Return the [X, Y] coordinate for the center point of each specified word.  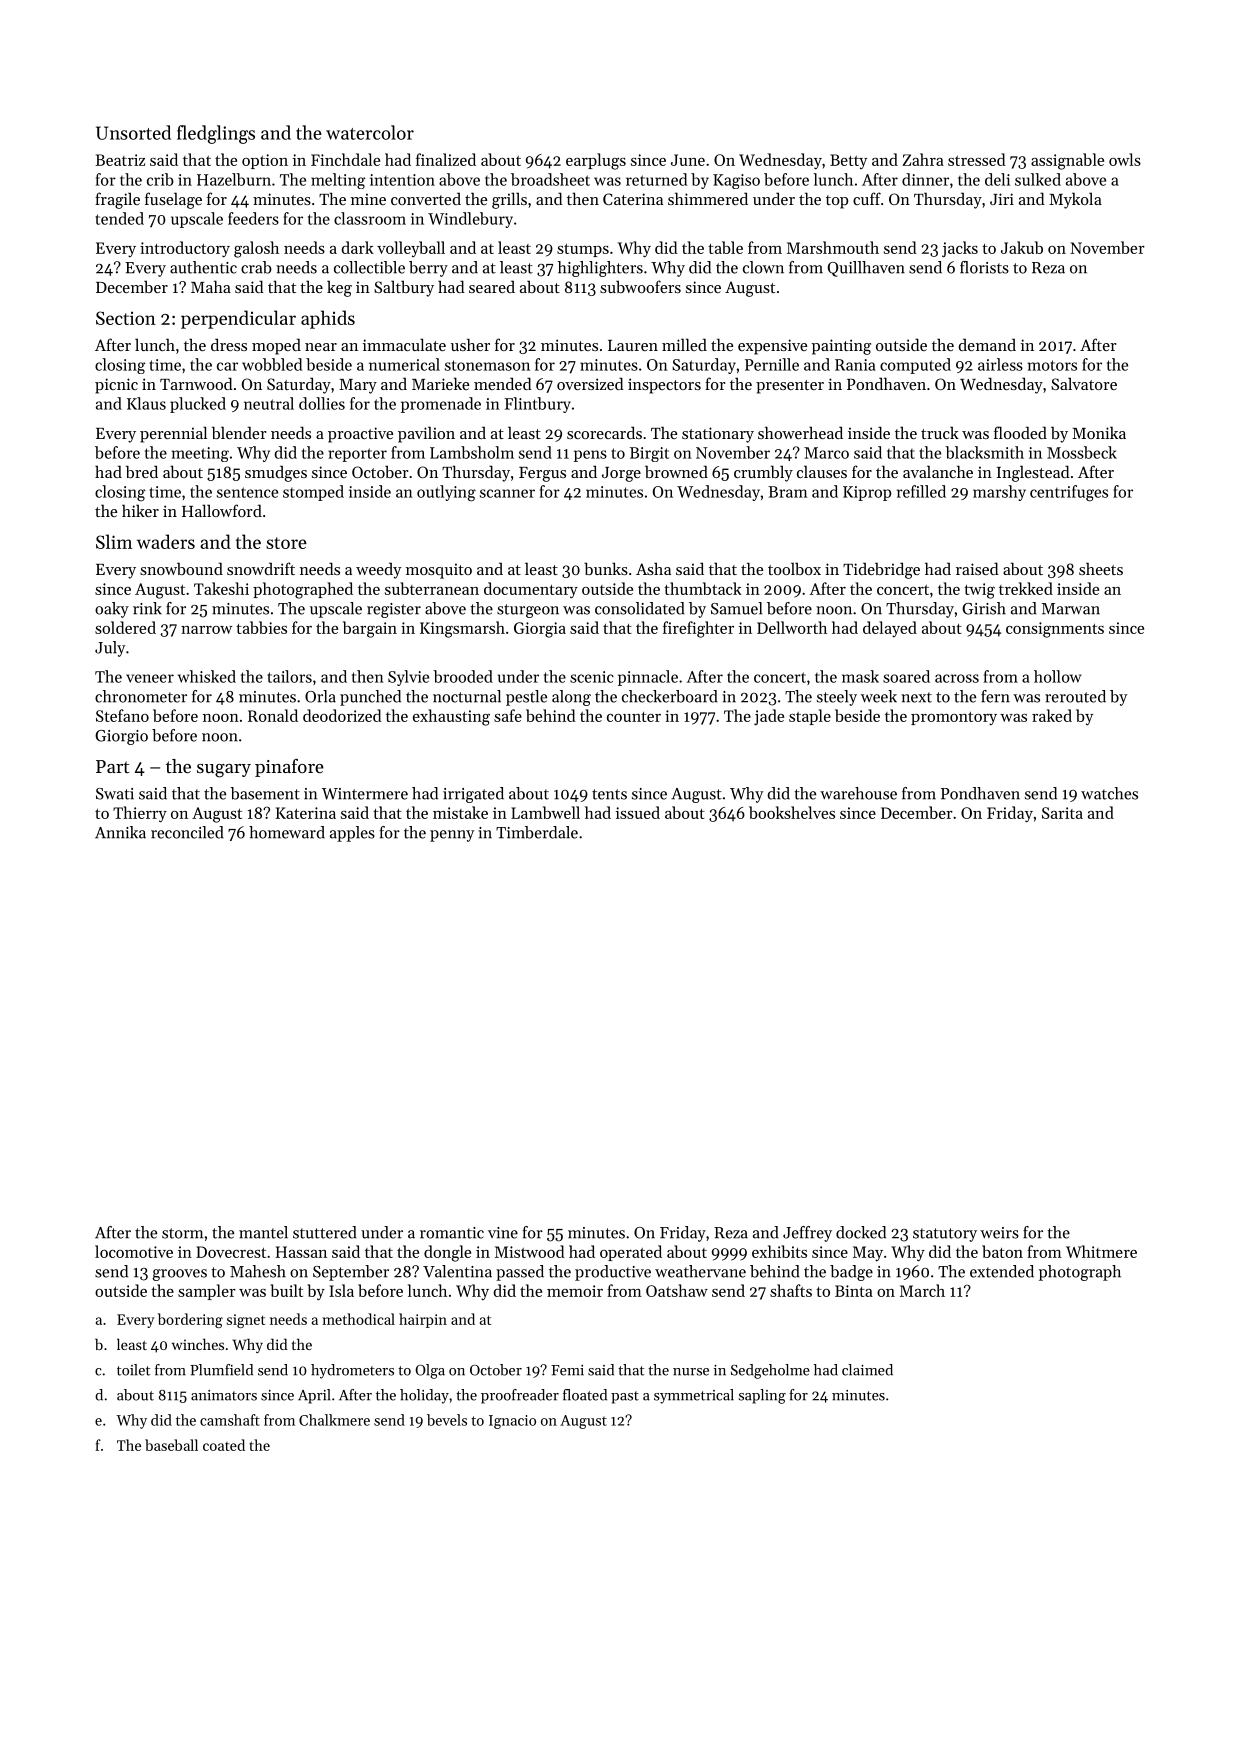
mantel [263, 1232]
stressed [977, 159]
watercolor [370, 132]
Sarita [1062, 813]
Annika [120, 832]
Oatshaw [677, 1290]
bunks [606, 568]
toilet [133, 1370]
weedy [378, 570]
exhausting [451, 717]
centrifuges [1069, 493]
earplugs [596, 161]
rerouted [1075, 696]
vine [503, 1233]
